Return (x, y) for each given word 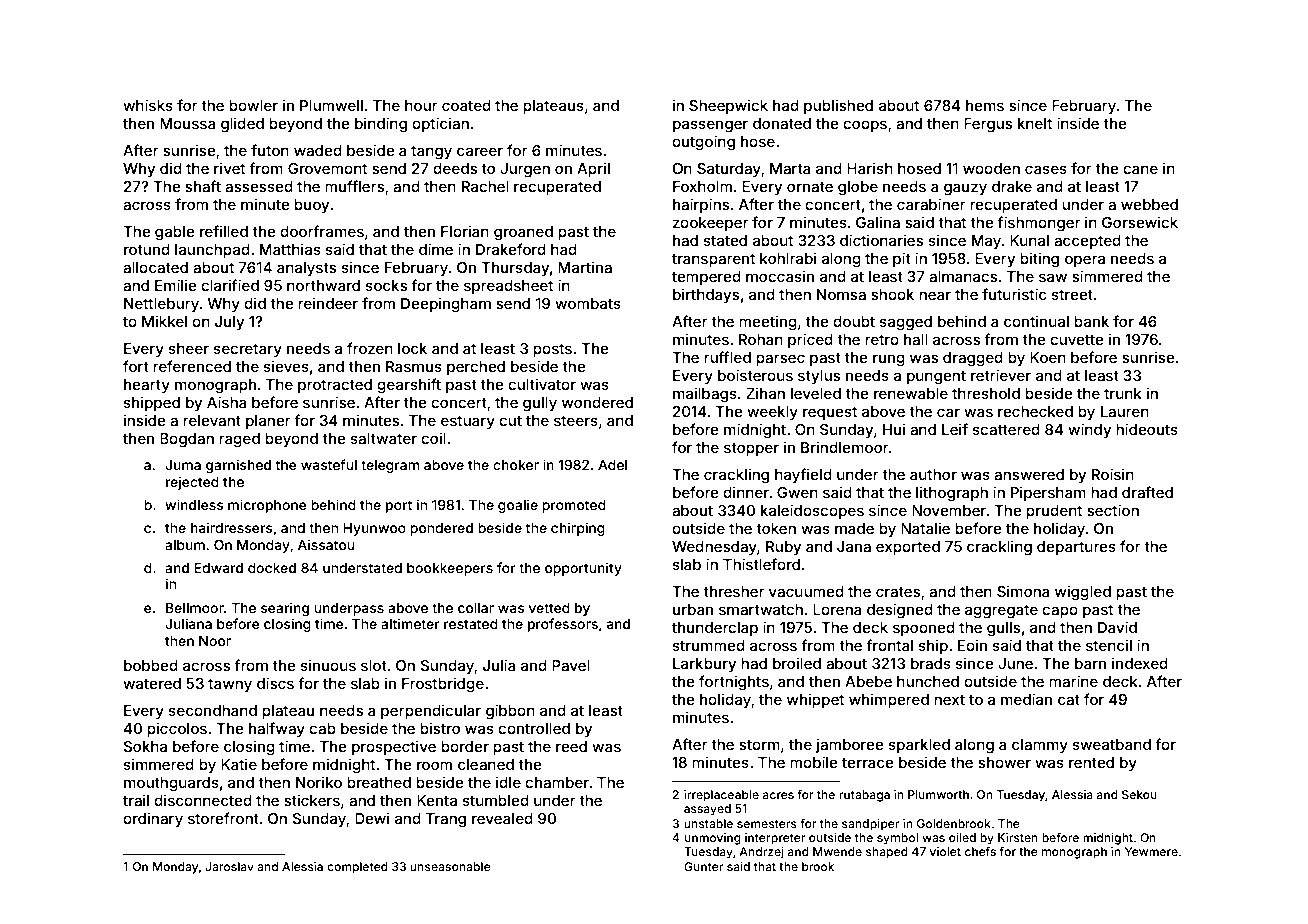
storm (759, 745)
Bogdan (187, 440)
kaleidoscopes (812, 511)
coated (466, 105)
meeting (768, 323)
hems (985, 105)
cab (322, 728)
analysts (306, 269)
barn (1090, 663)
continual (1036, 321)
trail (136, 800)
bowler (253, 105)
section (1113, 510)
